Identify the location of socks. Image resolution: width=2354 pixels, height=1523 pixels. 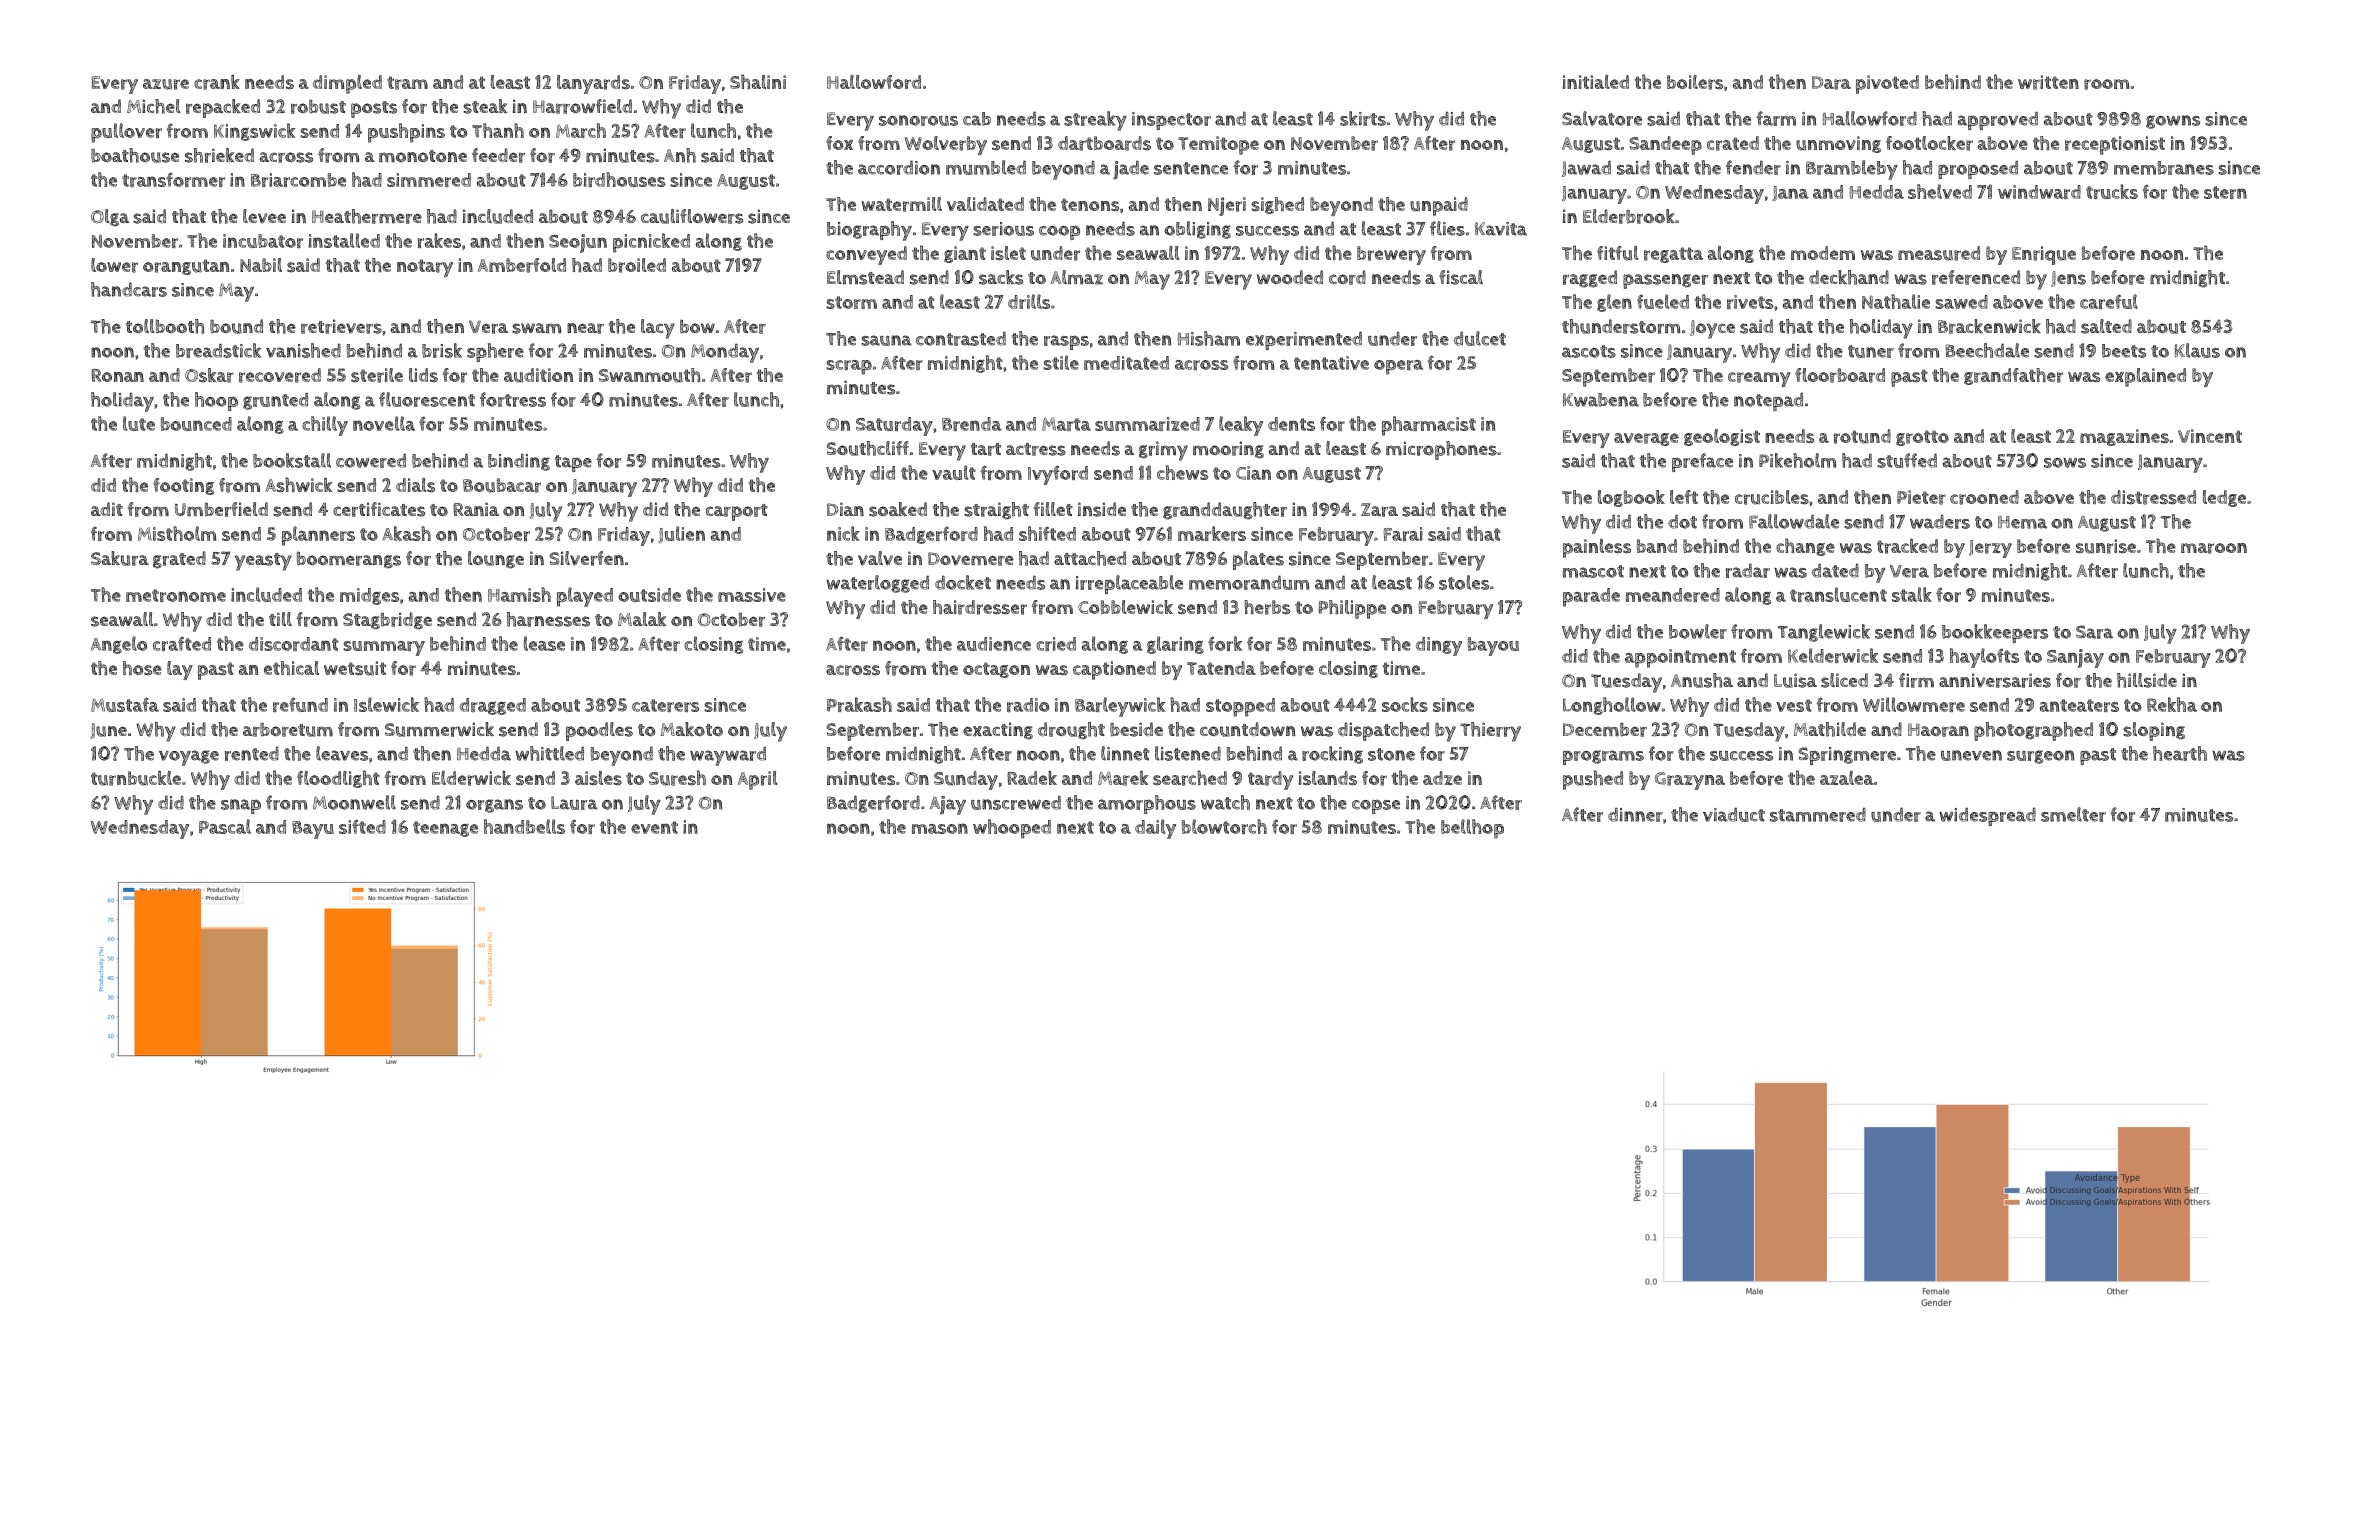
(1405, 704).
